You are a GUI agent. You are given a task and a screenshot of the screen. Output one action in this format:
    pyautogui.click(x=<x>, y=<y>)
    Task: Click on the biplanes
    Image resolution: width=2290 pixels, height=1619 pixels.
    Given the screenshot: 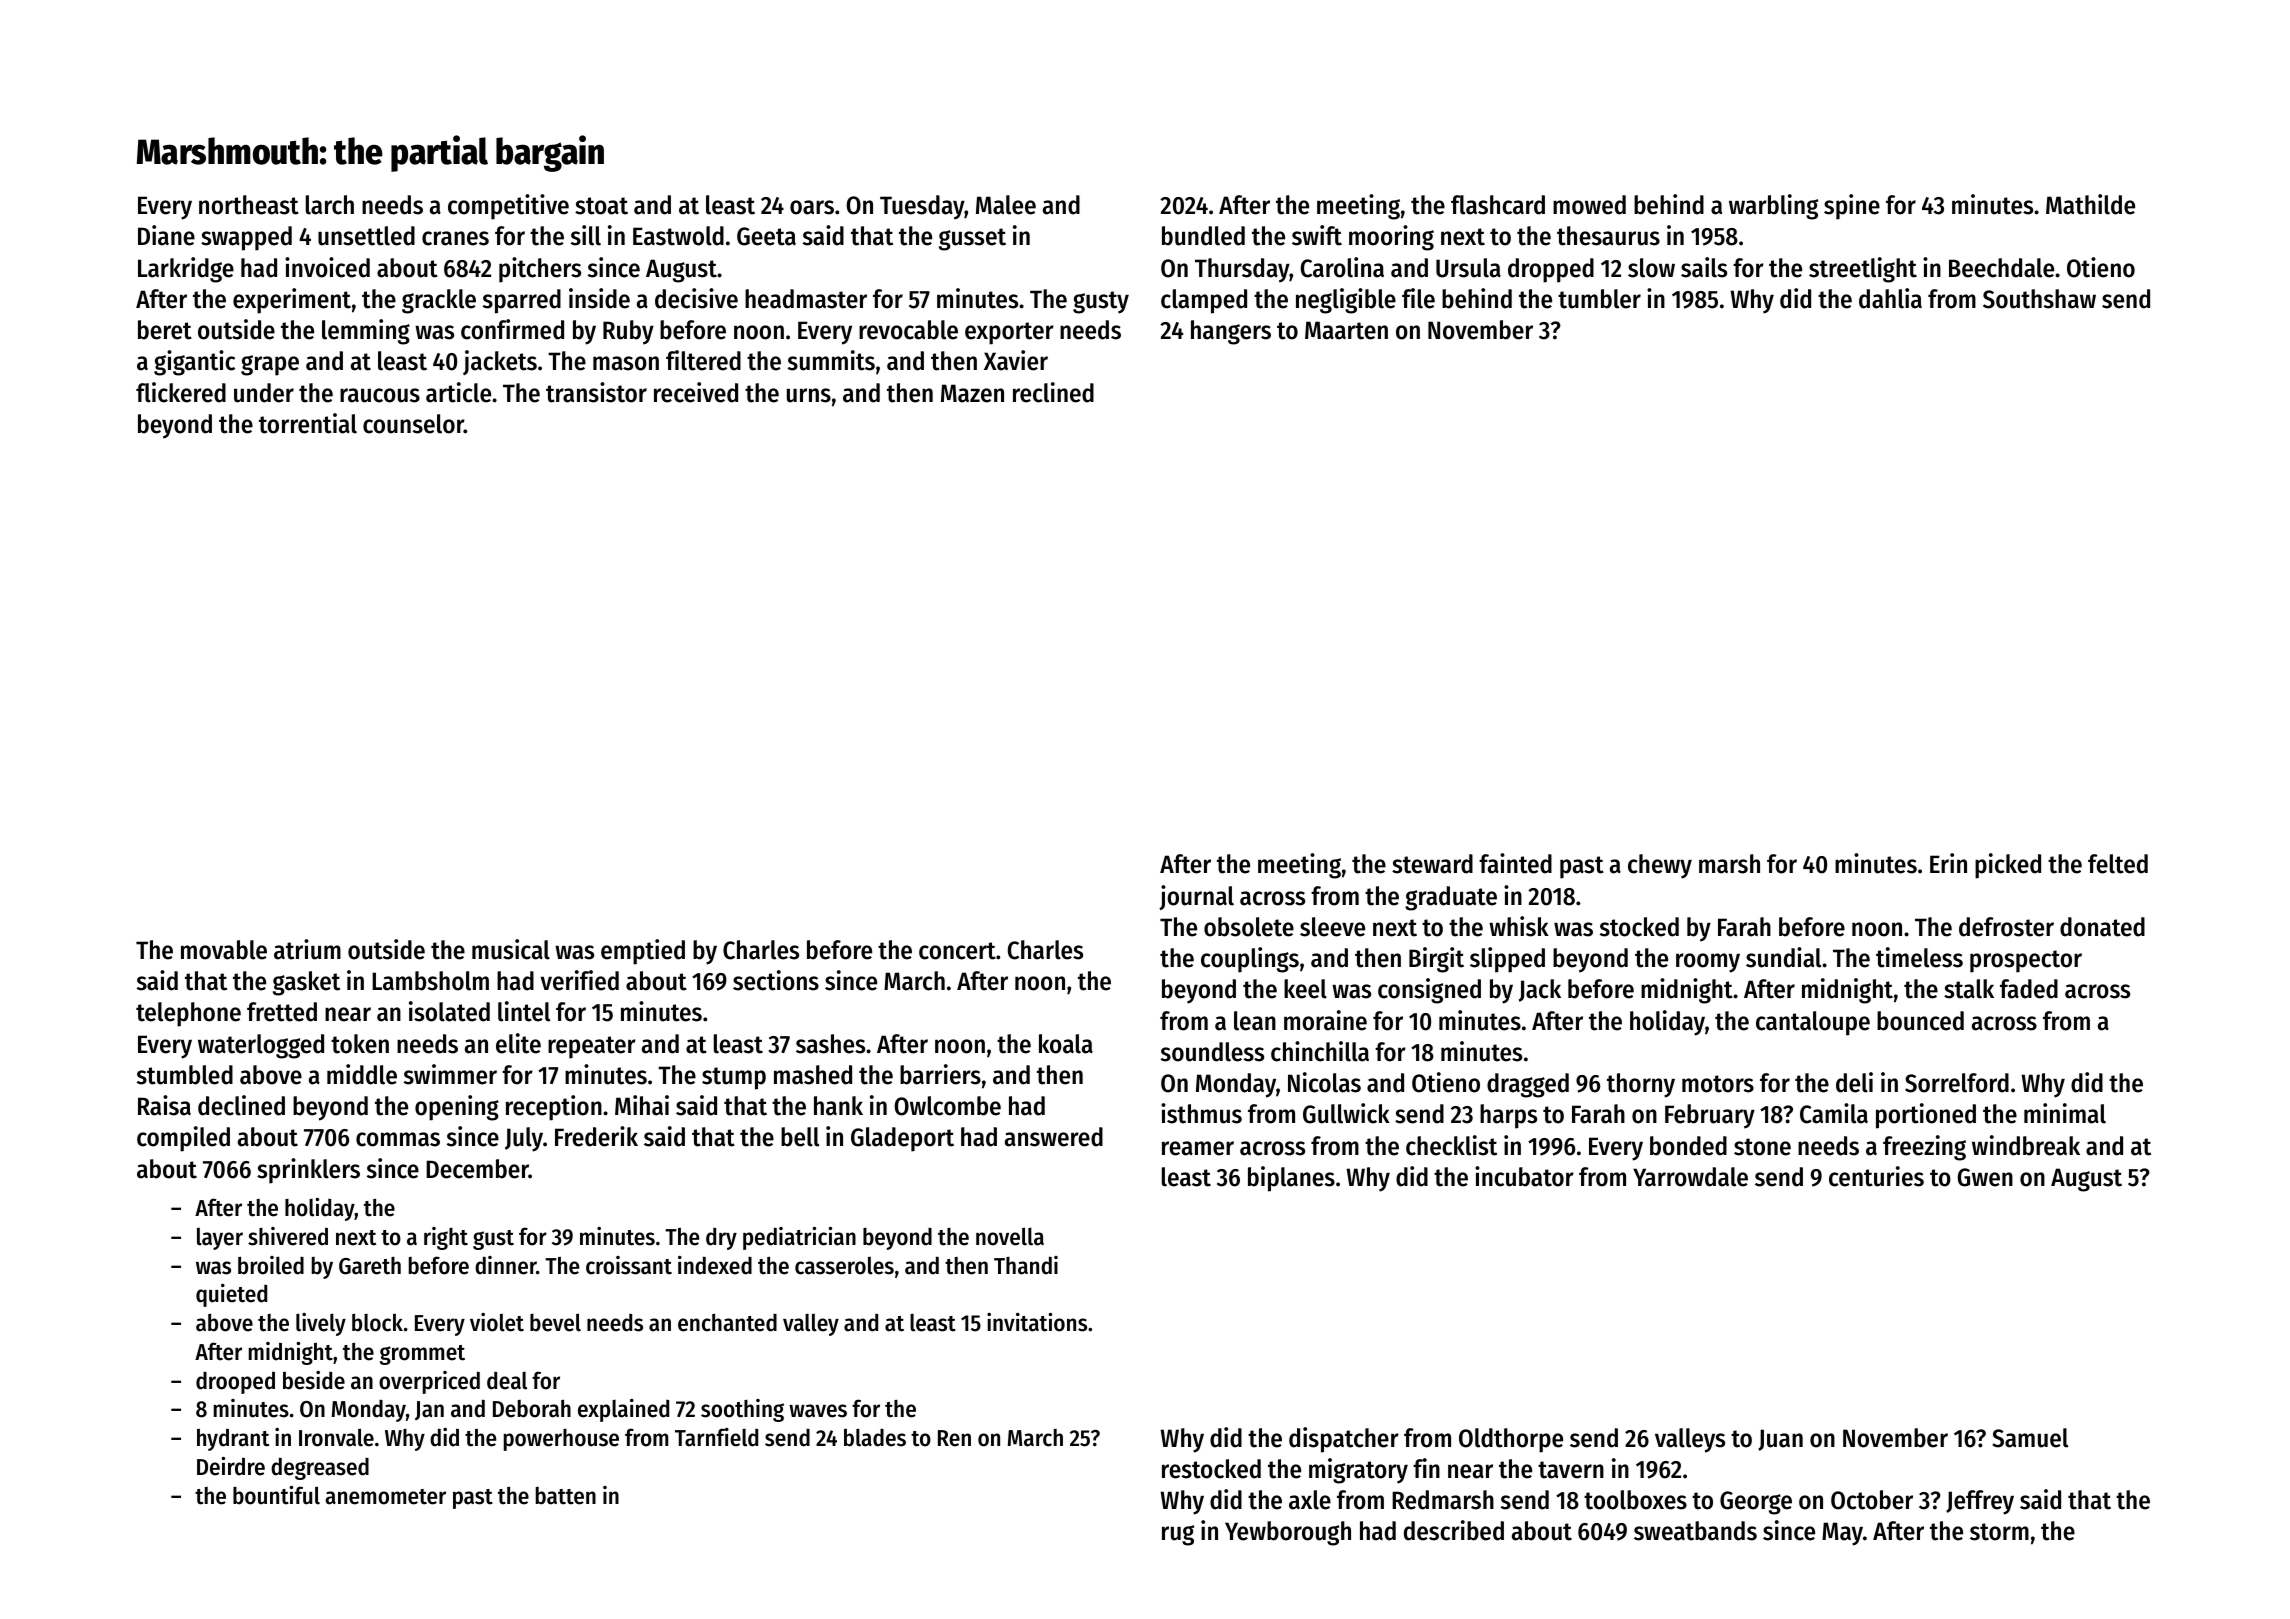 What is the action you would take?
    pyautogui.click(x=1291, y=1179)
